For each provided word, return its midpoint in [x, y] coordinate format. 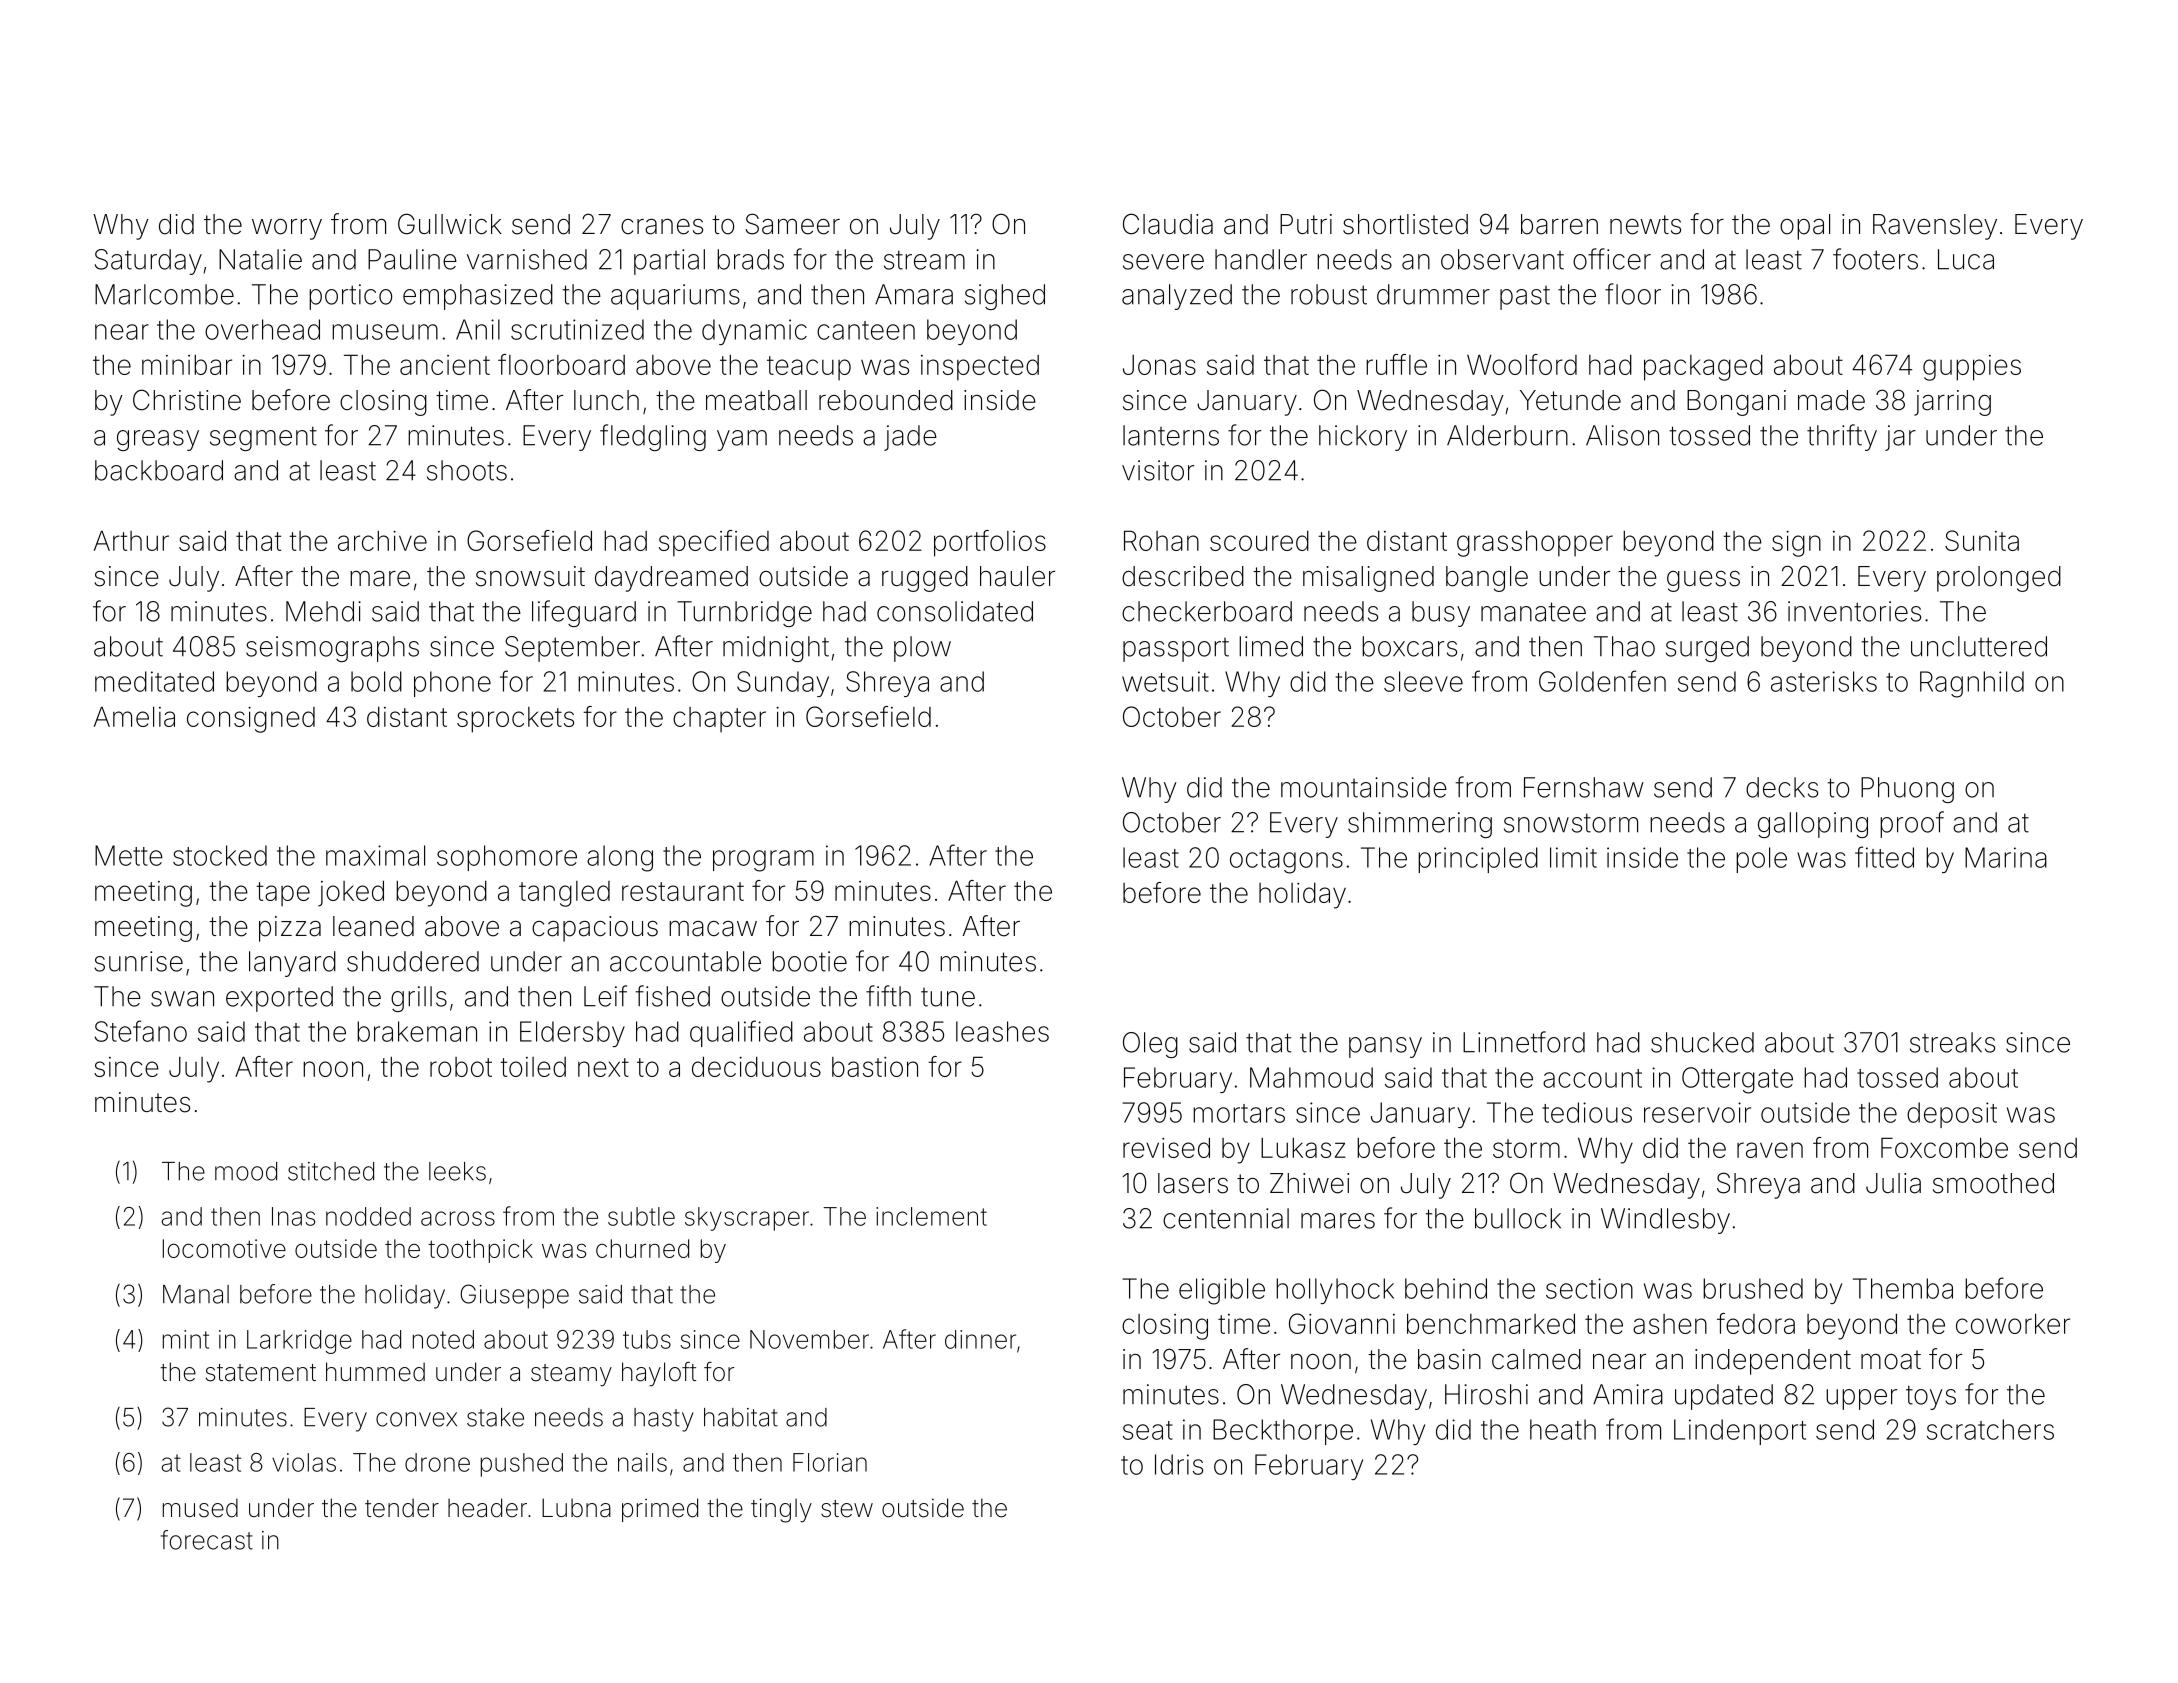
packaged [1703, 368]
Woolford [1522, 364]
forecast [207, 1540]
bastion [875, 1067]
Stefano [141, 1031]
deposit [1952, 1115]
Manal [196, 1294]
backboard [159, 470]
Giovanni [1342, 1323]
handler [1261, 259]
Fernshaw [1584, 787]
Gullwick [450, 224]
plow [922, 649]
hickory [1363, 438]
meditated [154, 681]
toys [1931, 1397]
